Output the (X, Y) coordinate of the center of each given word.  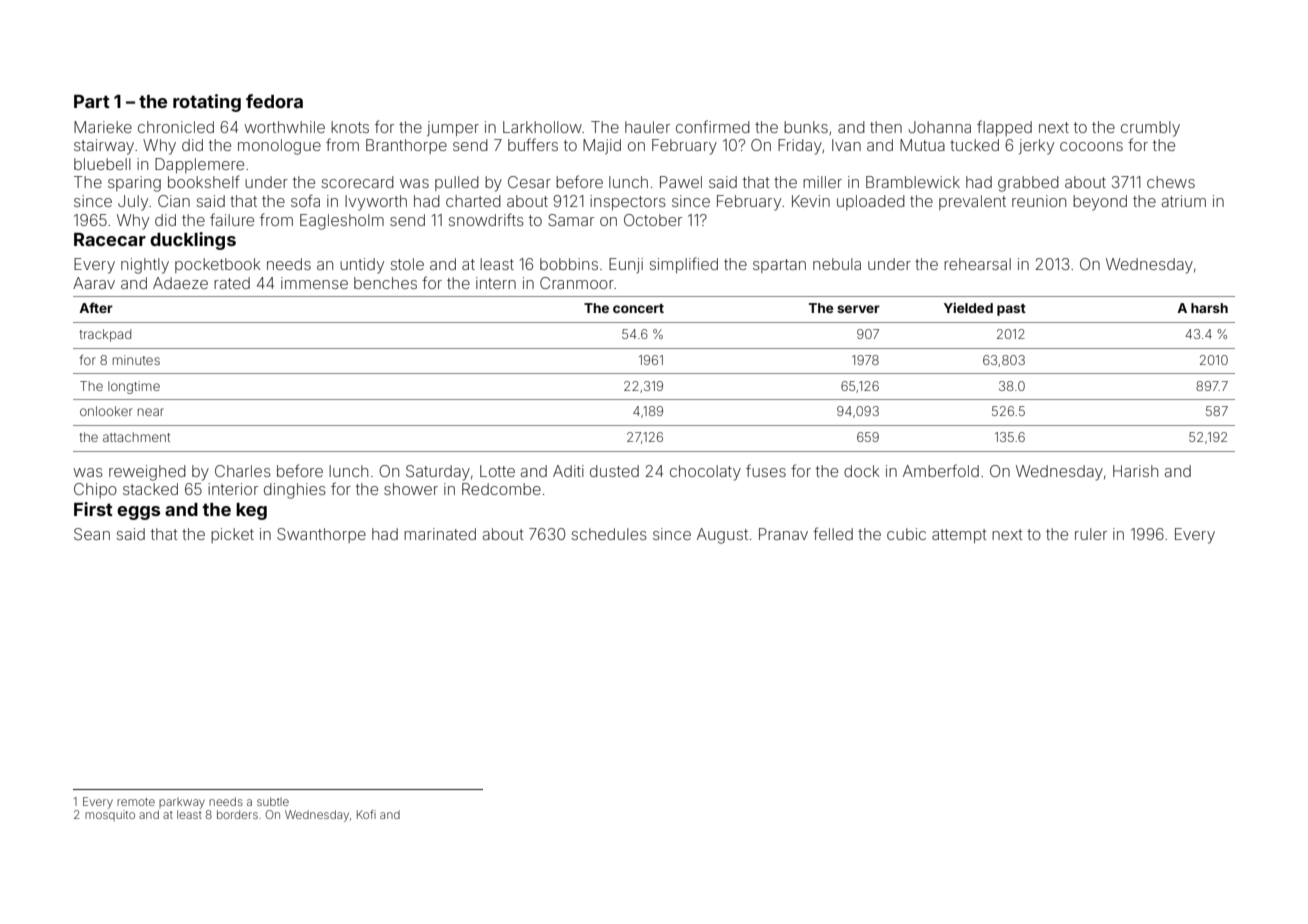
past (1011, 310)
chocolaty (705, 473)
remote (136, 802)
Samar (571, 220)
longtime (134, 387)
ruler (1091, 534)
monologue (279, 147)
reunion (1039, 201)
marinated (440, 534)
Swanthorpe (321, 535)
